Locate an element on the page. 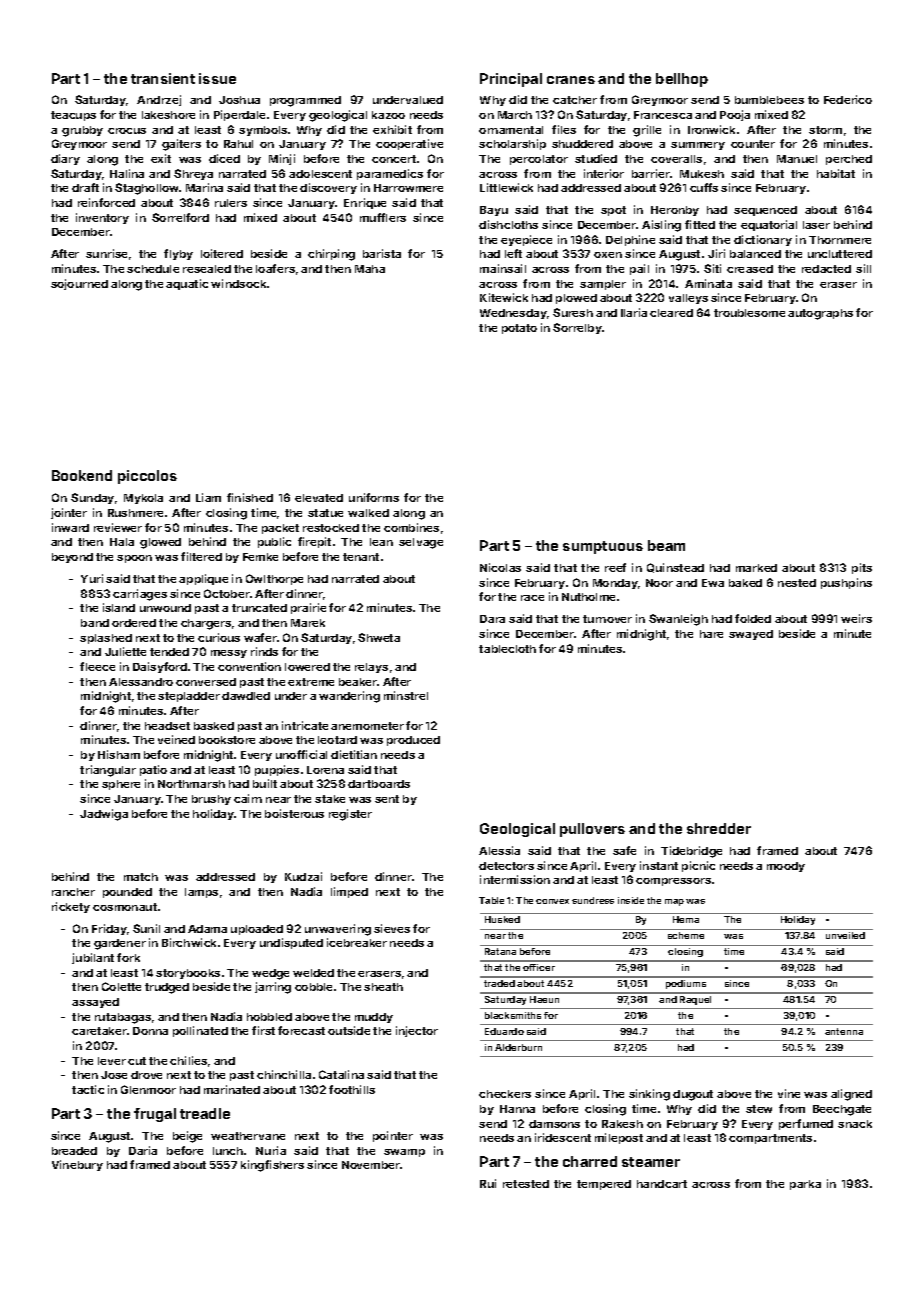 This image has width=924, height=1308. Staghollow is located at coordinates (146, 189).
